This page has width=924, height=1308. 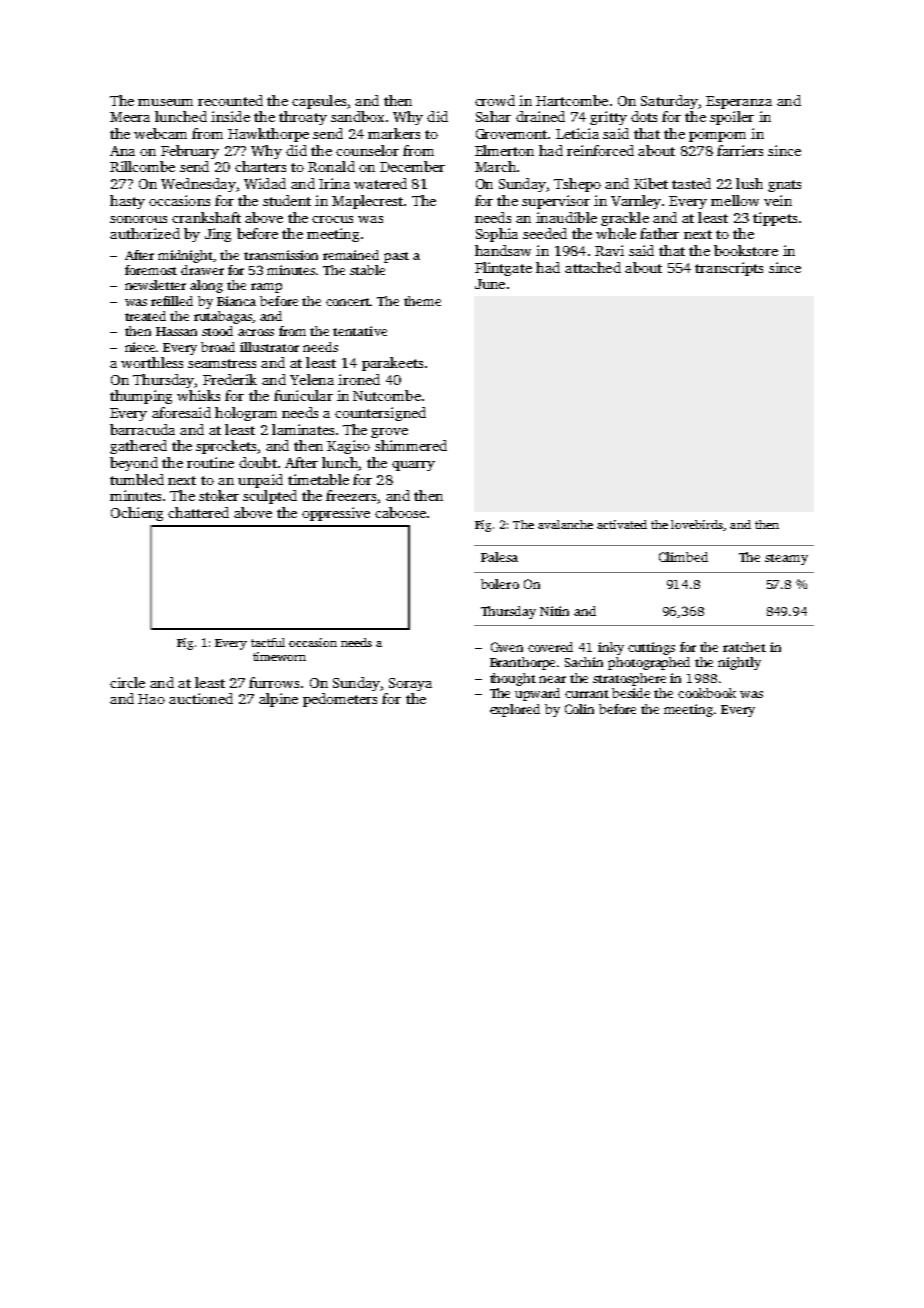 I want to click on thumping, so click(x=141, y=397).
